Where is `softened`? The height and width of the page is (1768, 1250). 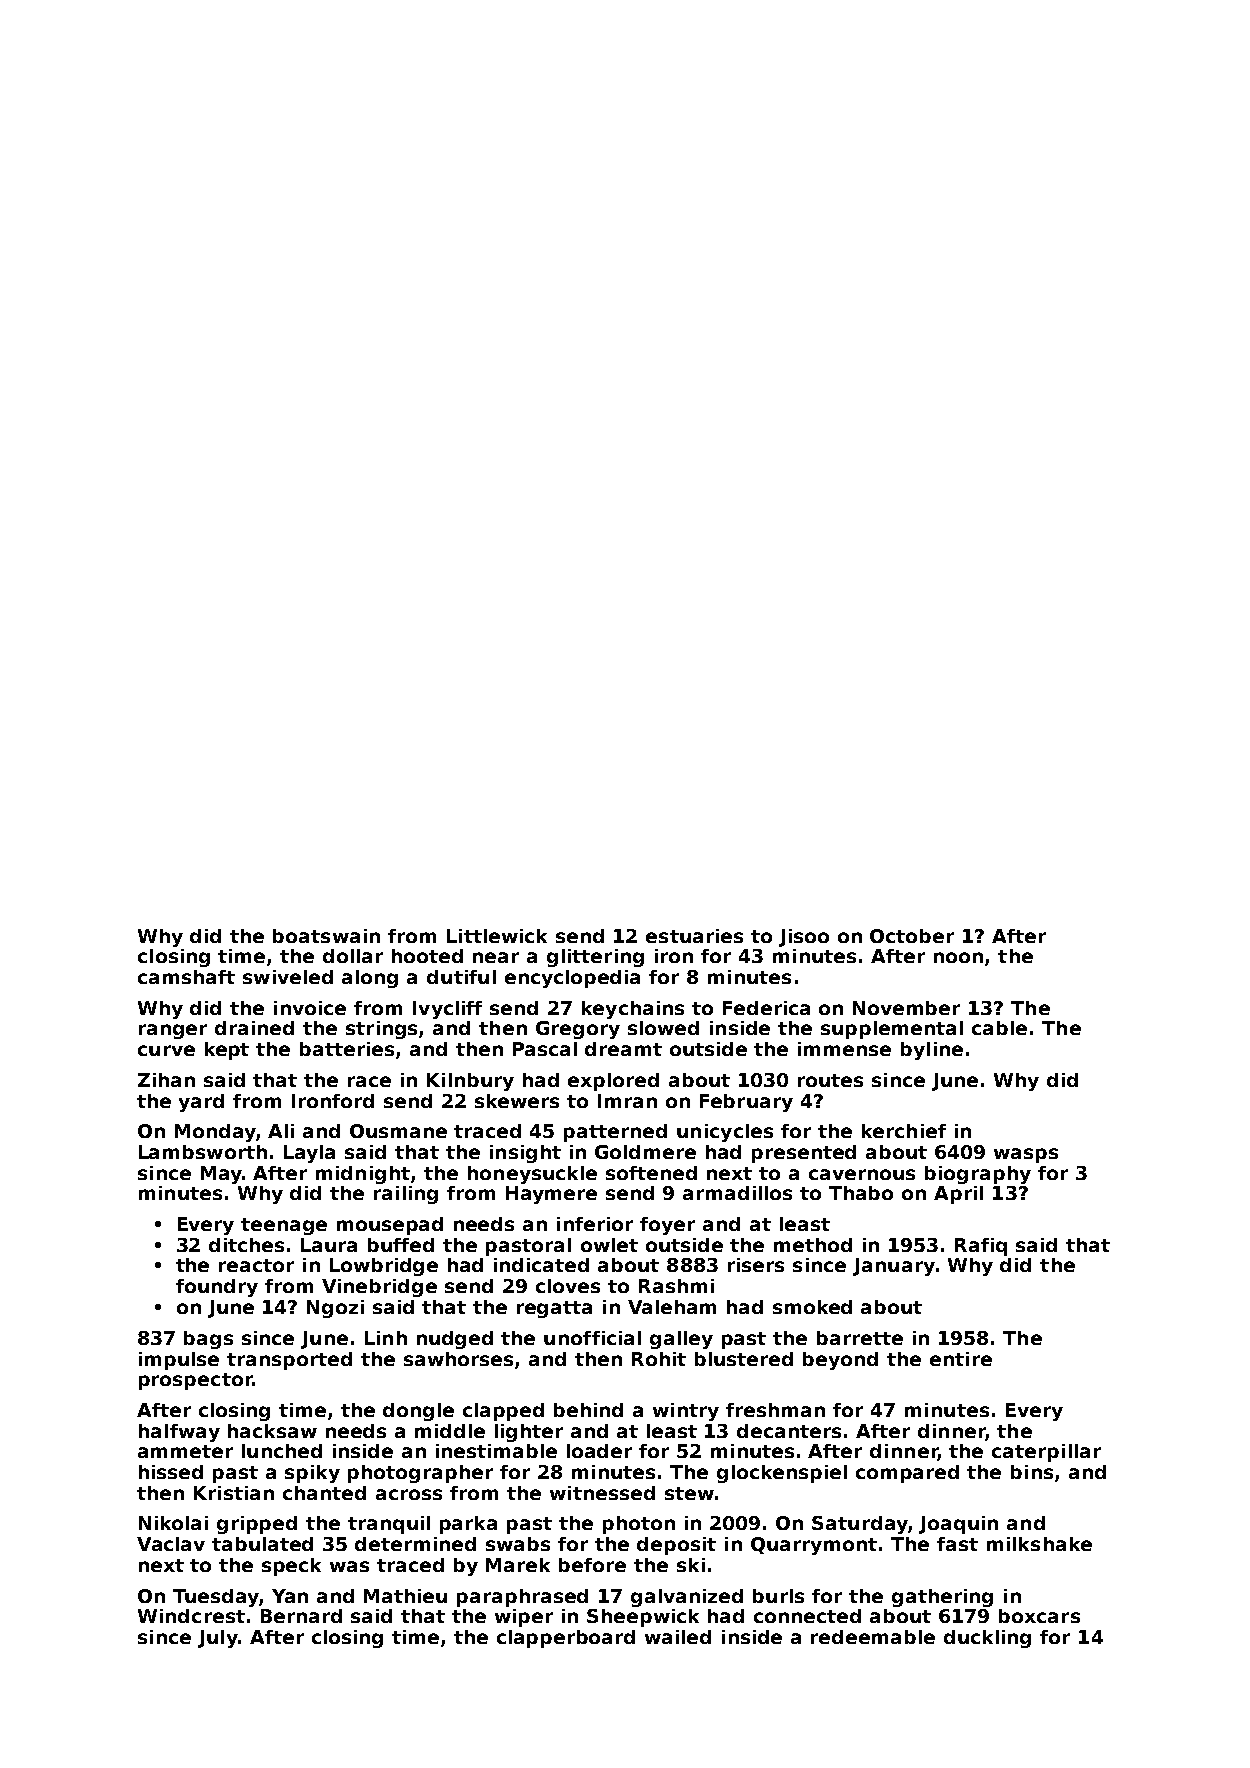 softened is located at coordinates (651, 1173).
